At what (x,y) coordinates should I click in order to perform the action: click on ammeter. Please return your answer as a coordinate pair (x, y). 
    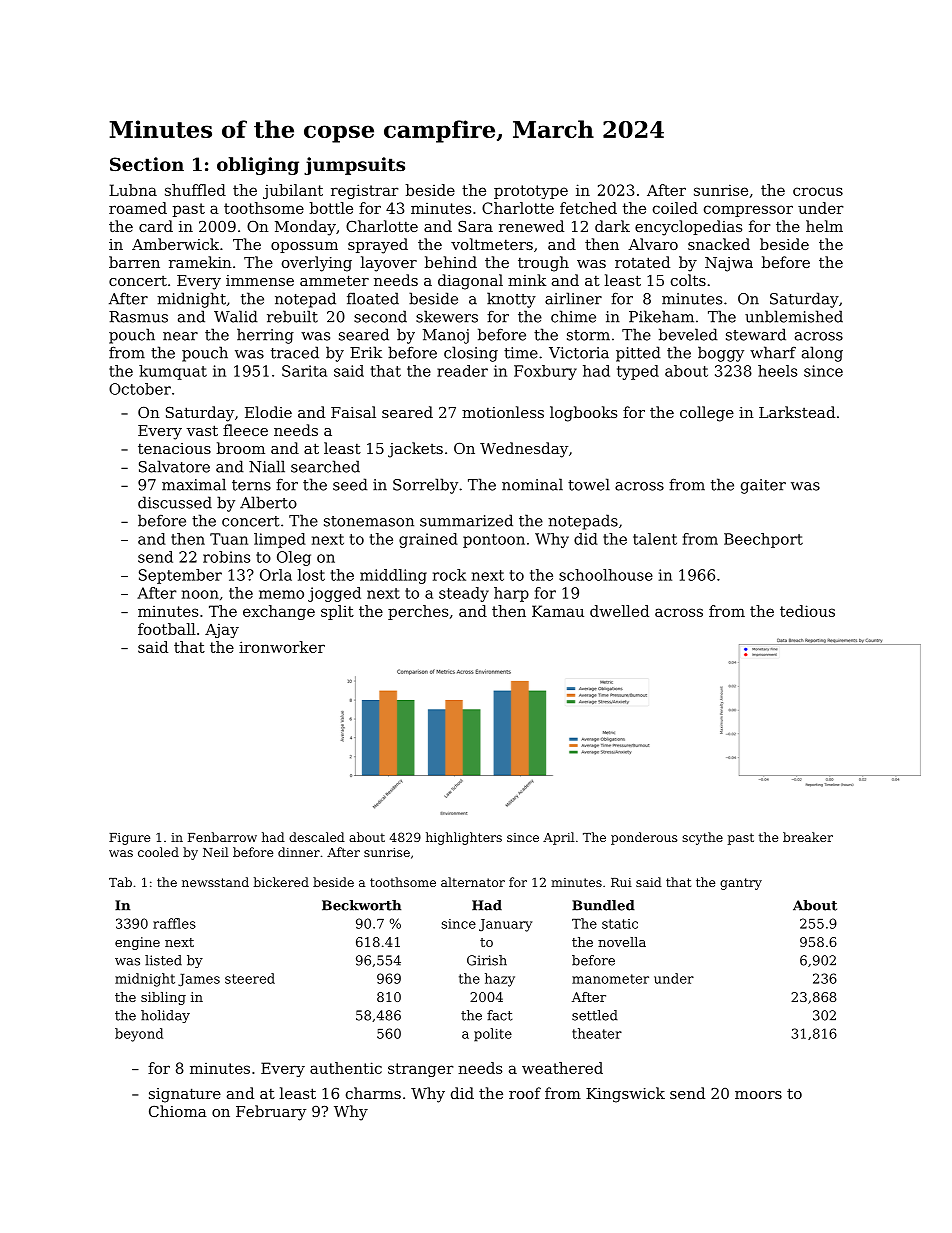
    Looking at the image, I should click on (334, 280).
